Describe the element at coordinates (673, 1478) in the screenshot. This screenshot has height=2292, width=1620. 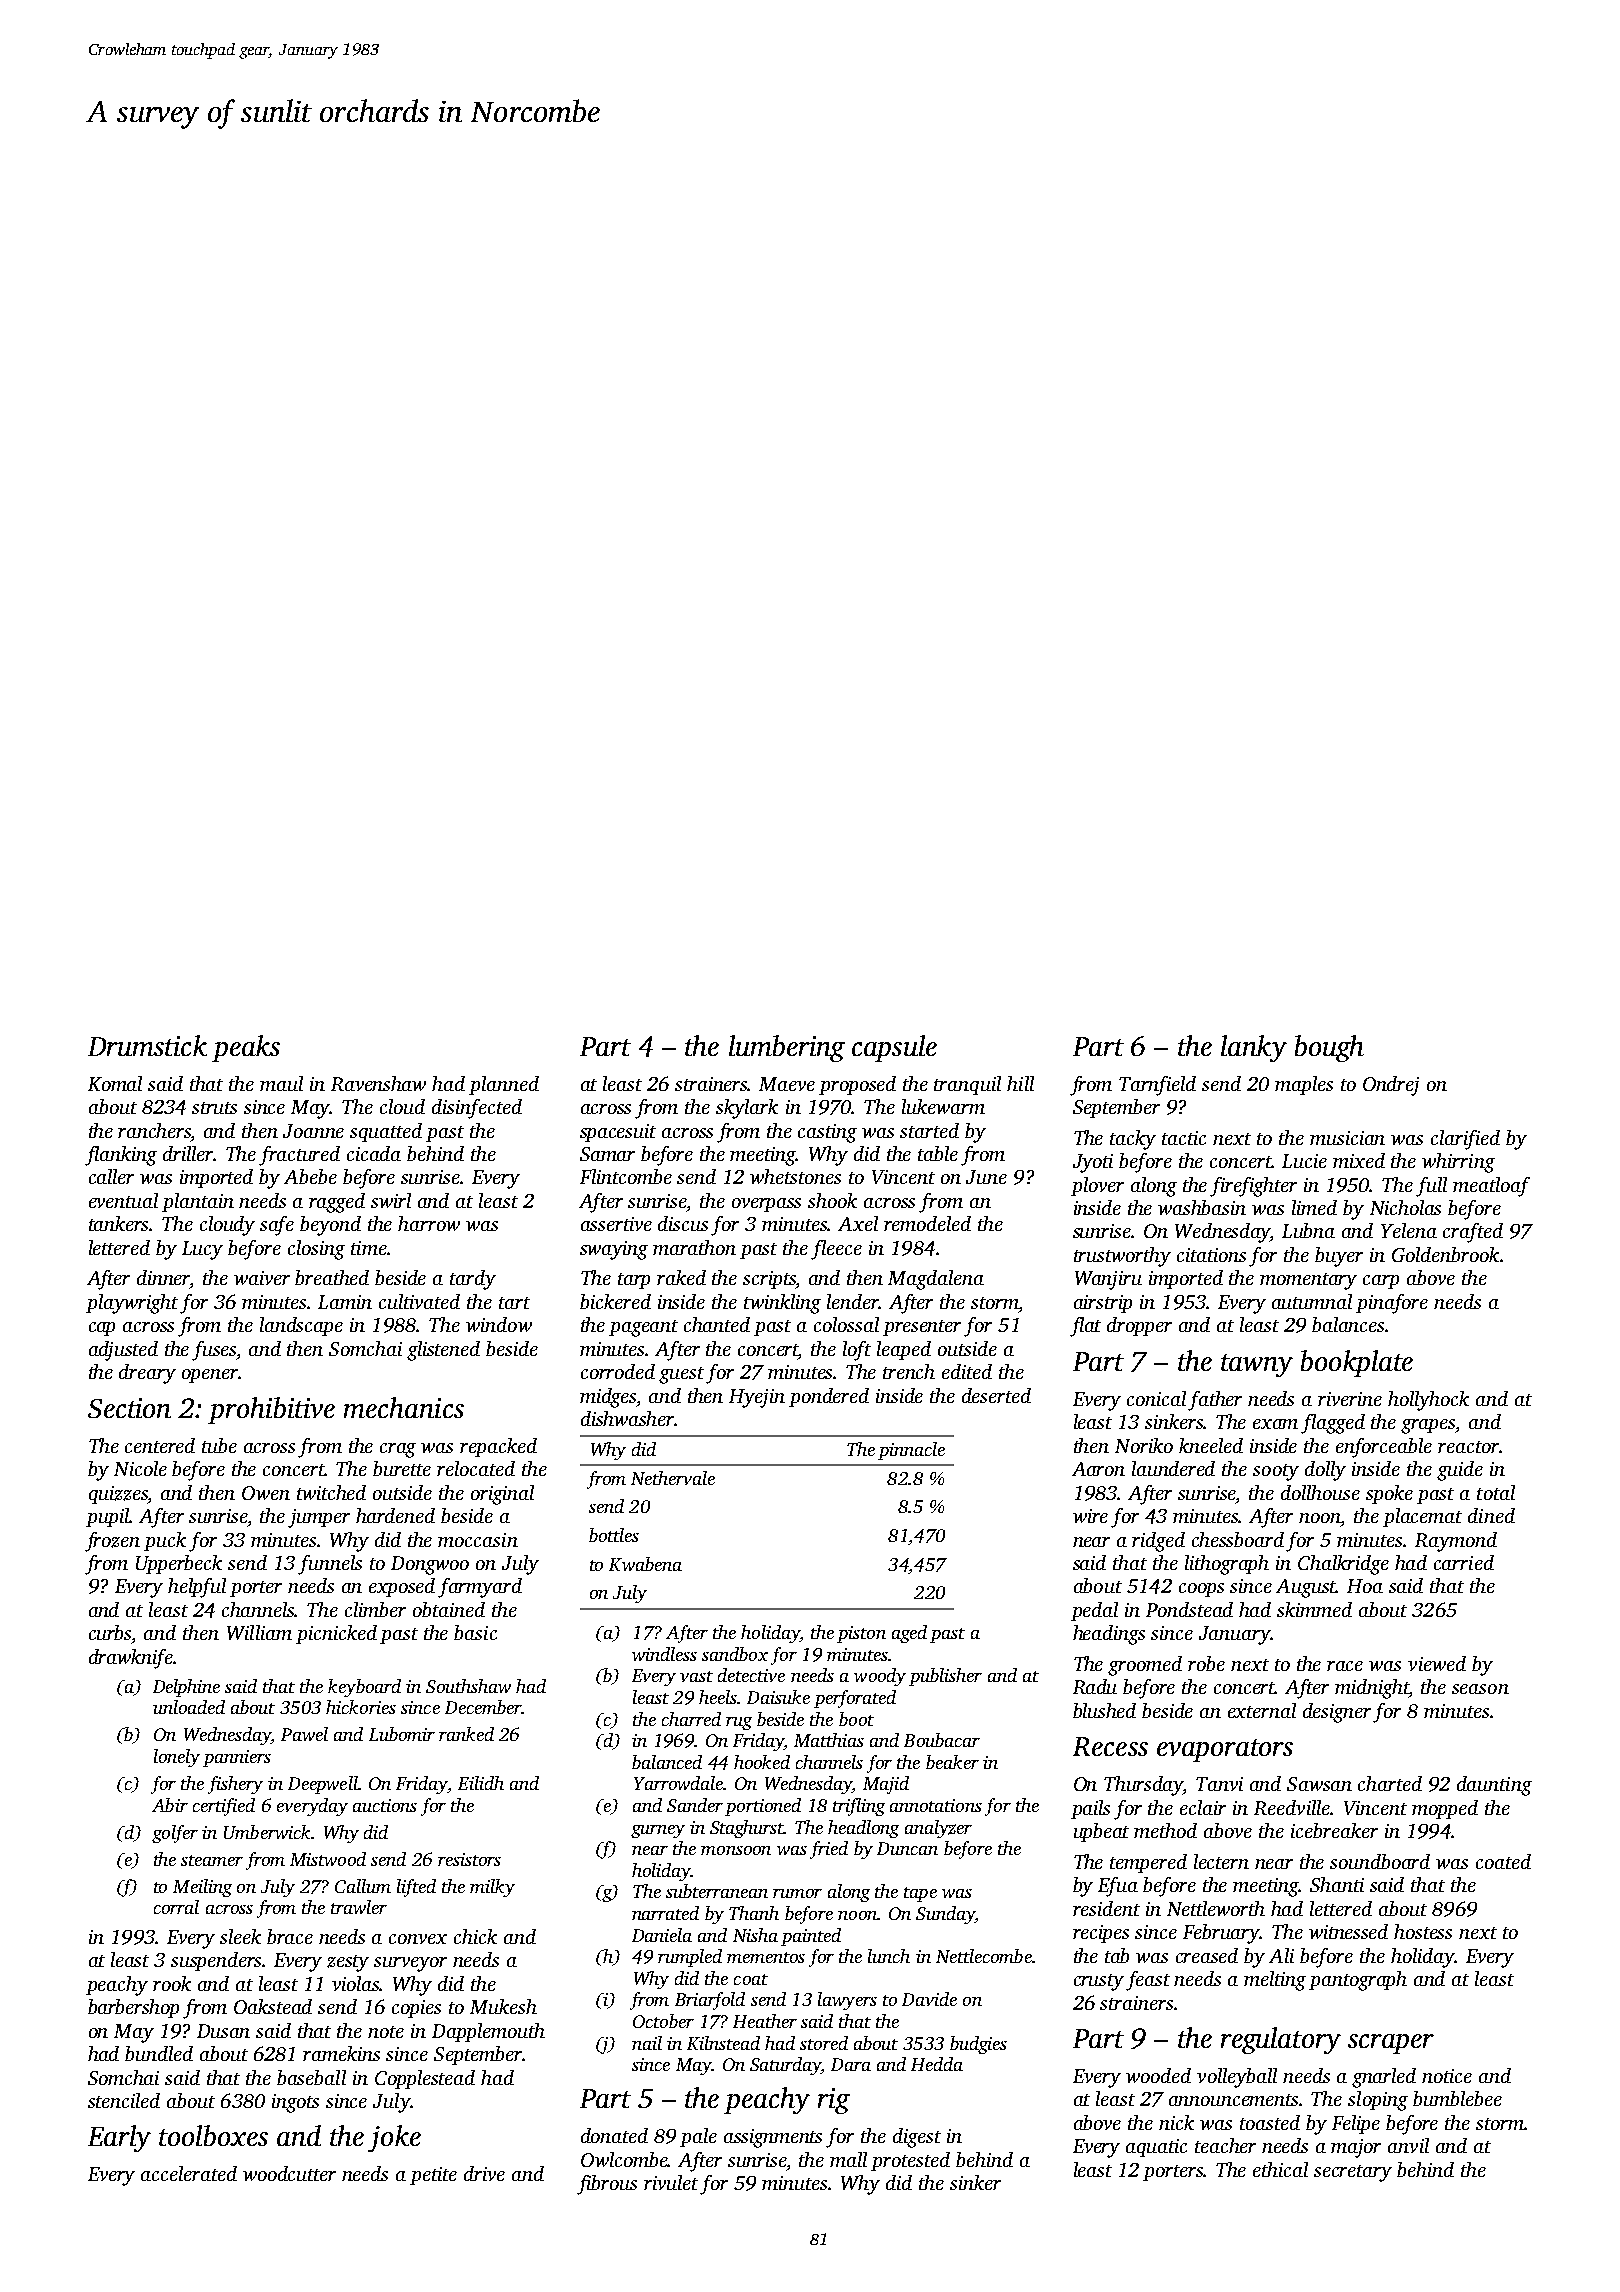
I see `Nethervale` at that location.
